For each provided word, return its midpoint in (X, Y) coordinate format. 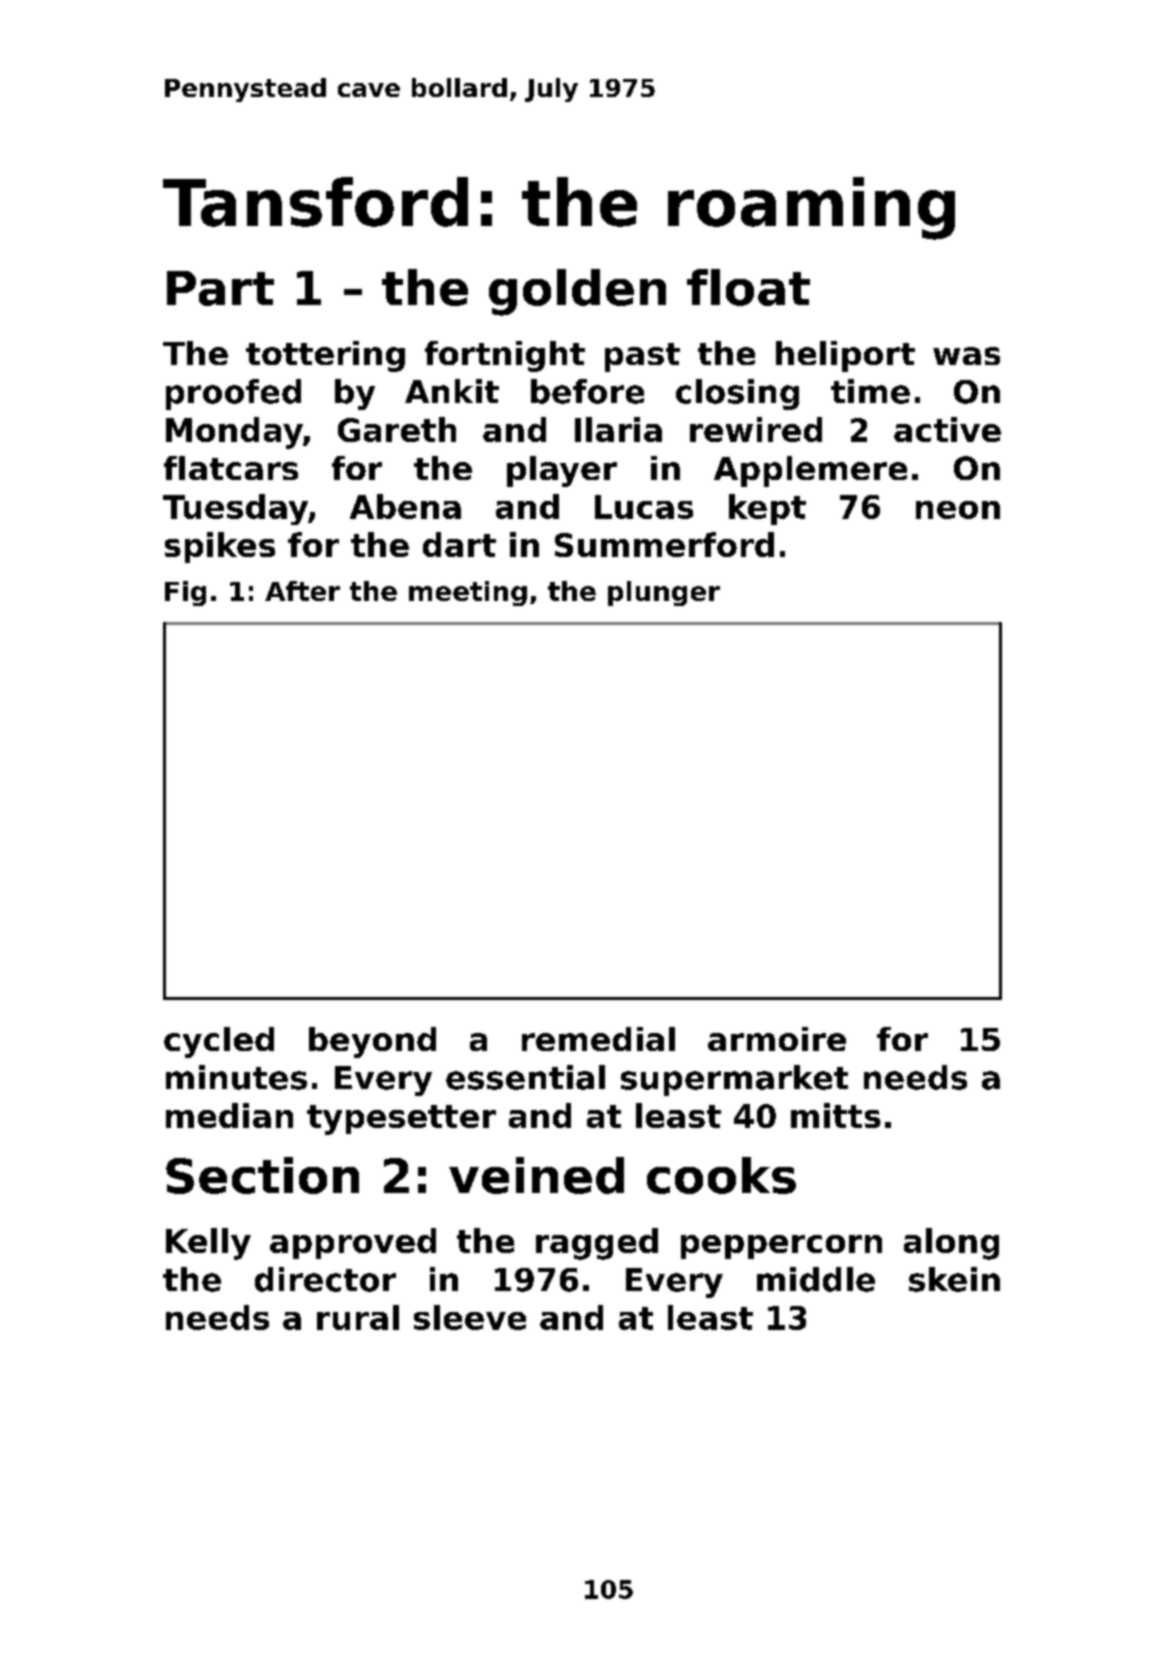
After (302, 591)
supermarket (734, 1080)
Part (220, 288)
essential (525, 1077)
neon (958, 510)
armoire (777, 1039)
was (966, 356)
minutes (236, 1077)
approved (353, 1243)
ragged (597, 1244)
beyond (372, 1042)
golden (577, 292)
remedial (598, 1039)
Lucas (644, 507)
